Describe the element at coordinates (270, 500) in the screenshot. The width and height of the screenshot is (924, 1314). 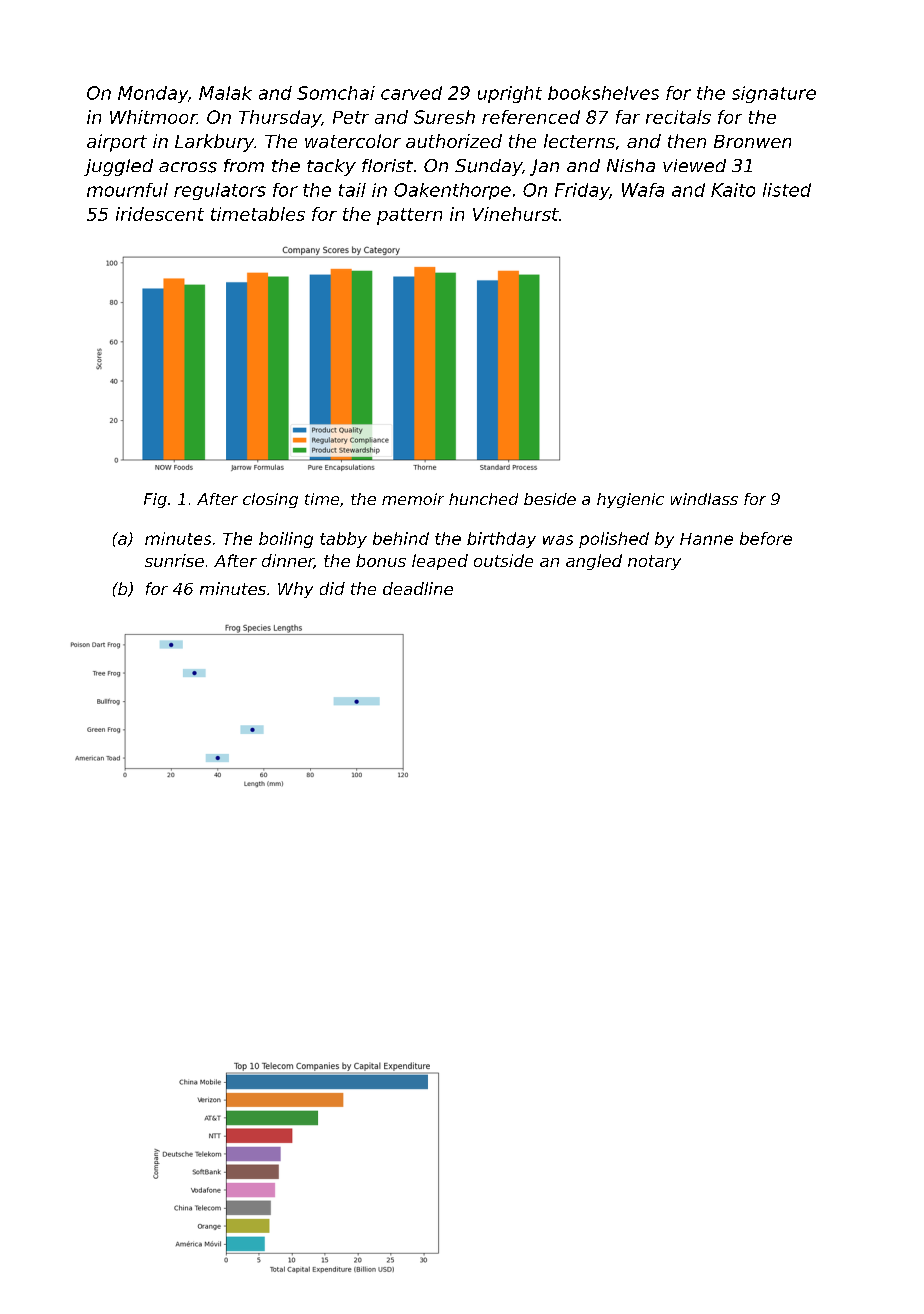
I see `closing` at that location.
